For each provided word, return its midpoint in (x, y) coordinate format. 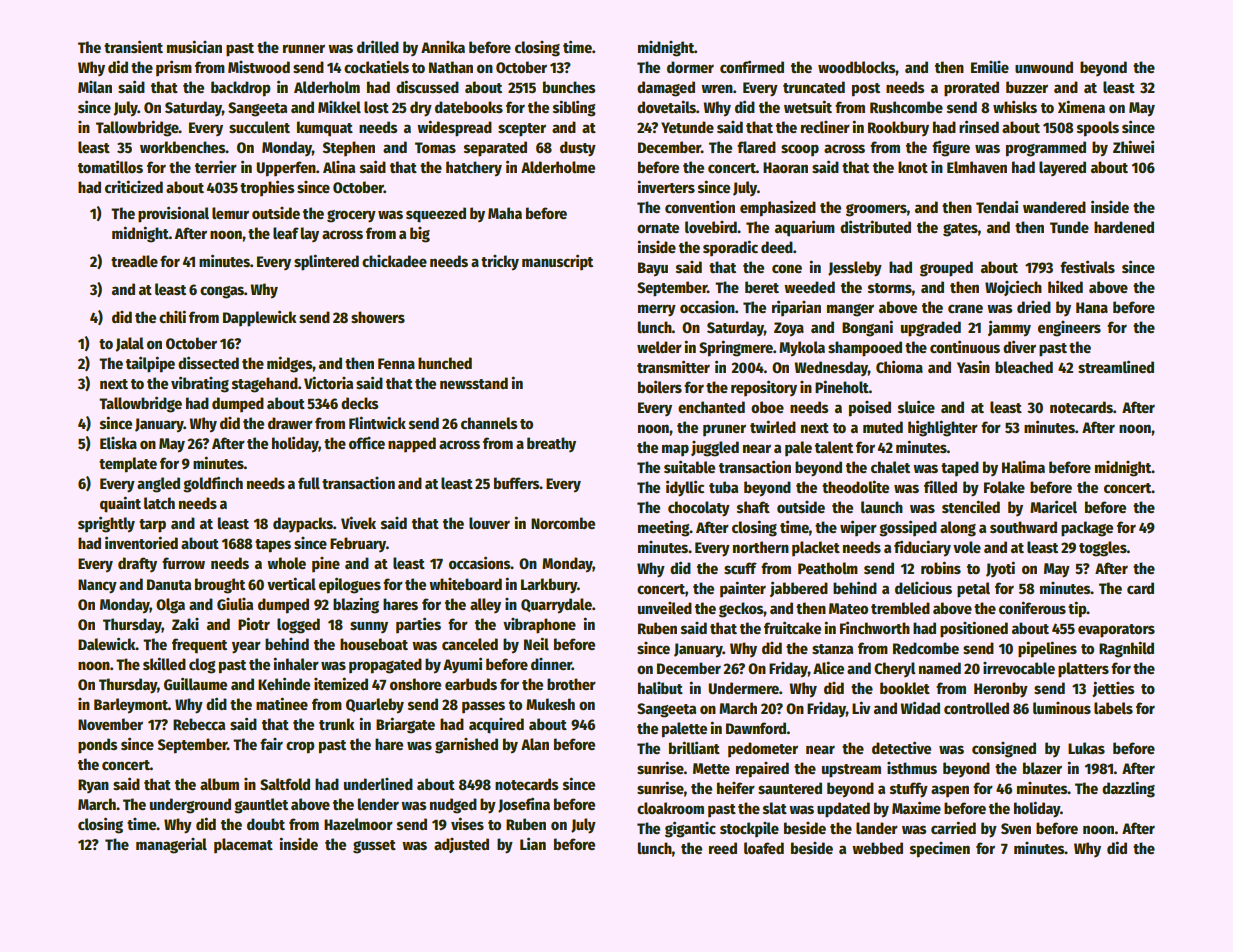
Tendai (997, 206)
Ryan (93, 786)
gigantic (690, 829)
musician (194, 46)
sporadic (730, 248)
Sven (1016, 828)
